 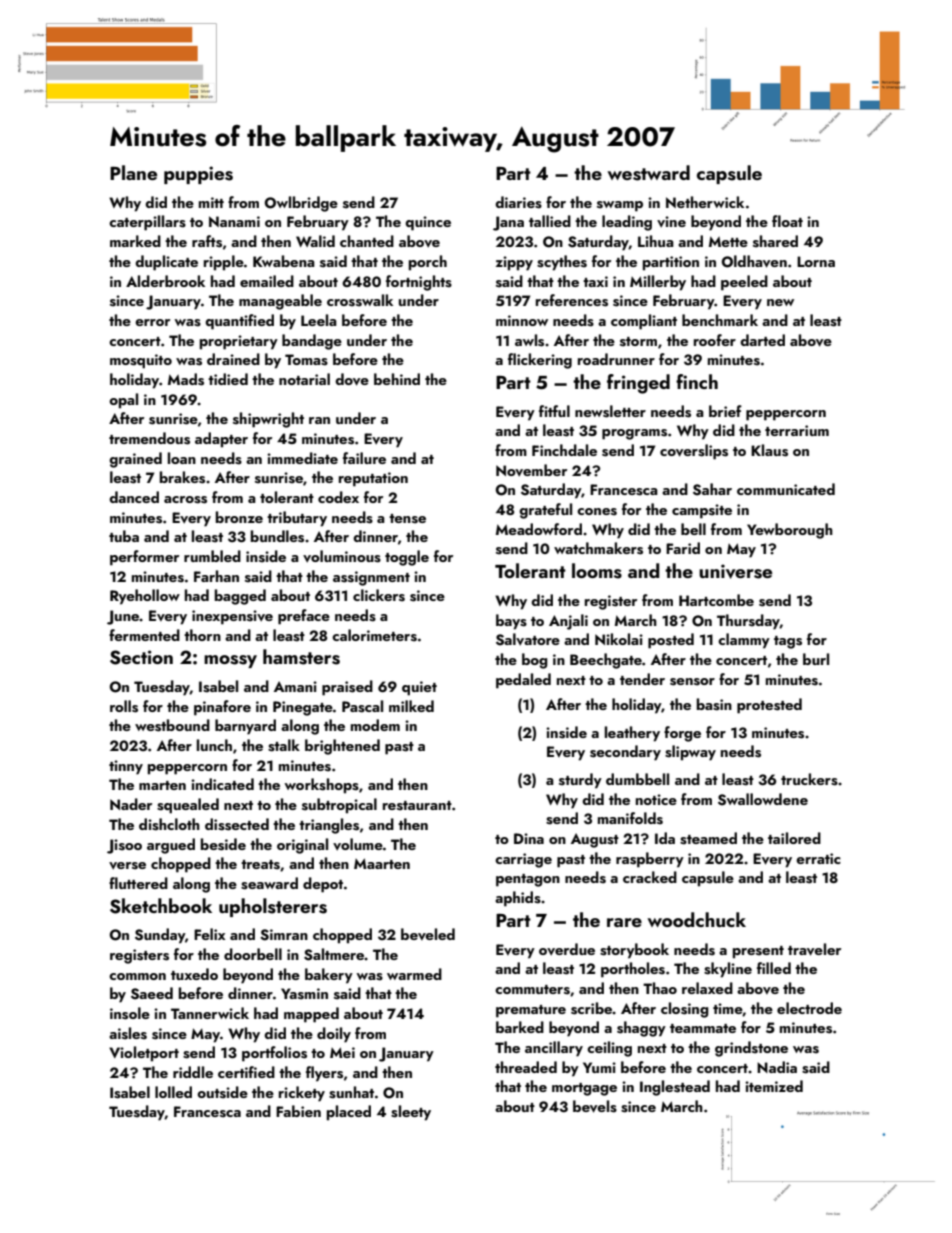 What do you see at coordinates (816, 261) in the page?
I see `Lorna` at bounding box center [816, 261].
